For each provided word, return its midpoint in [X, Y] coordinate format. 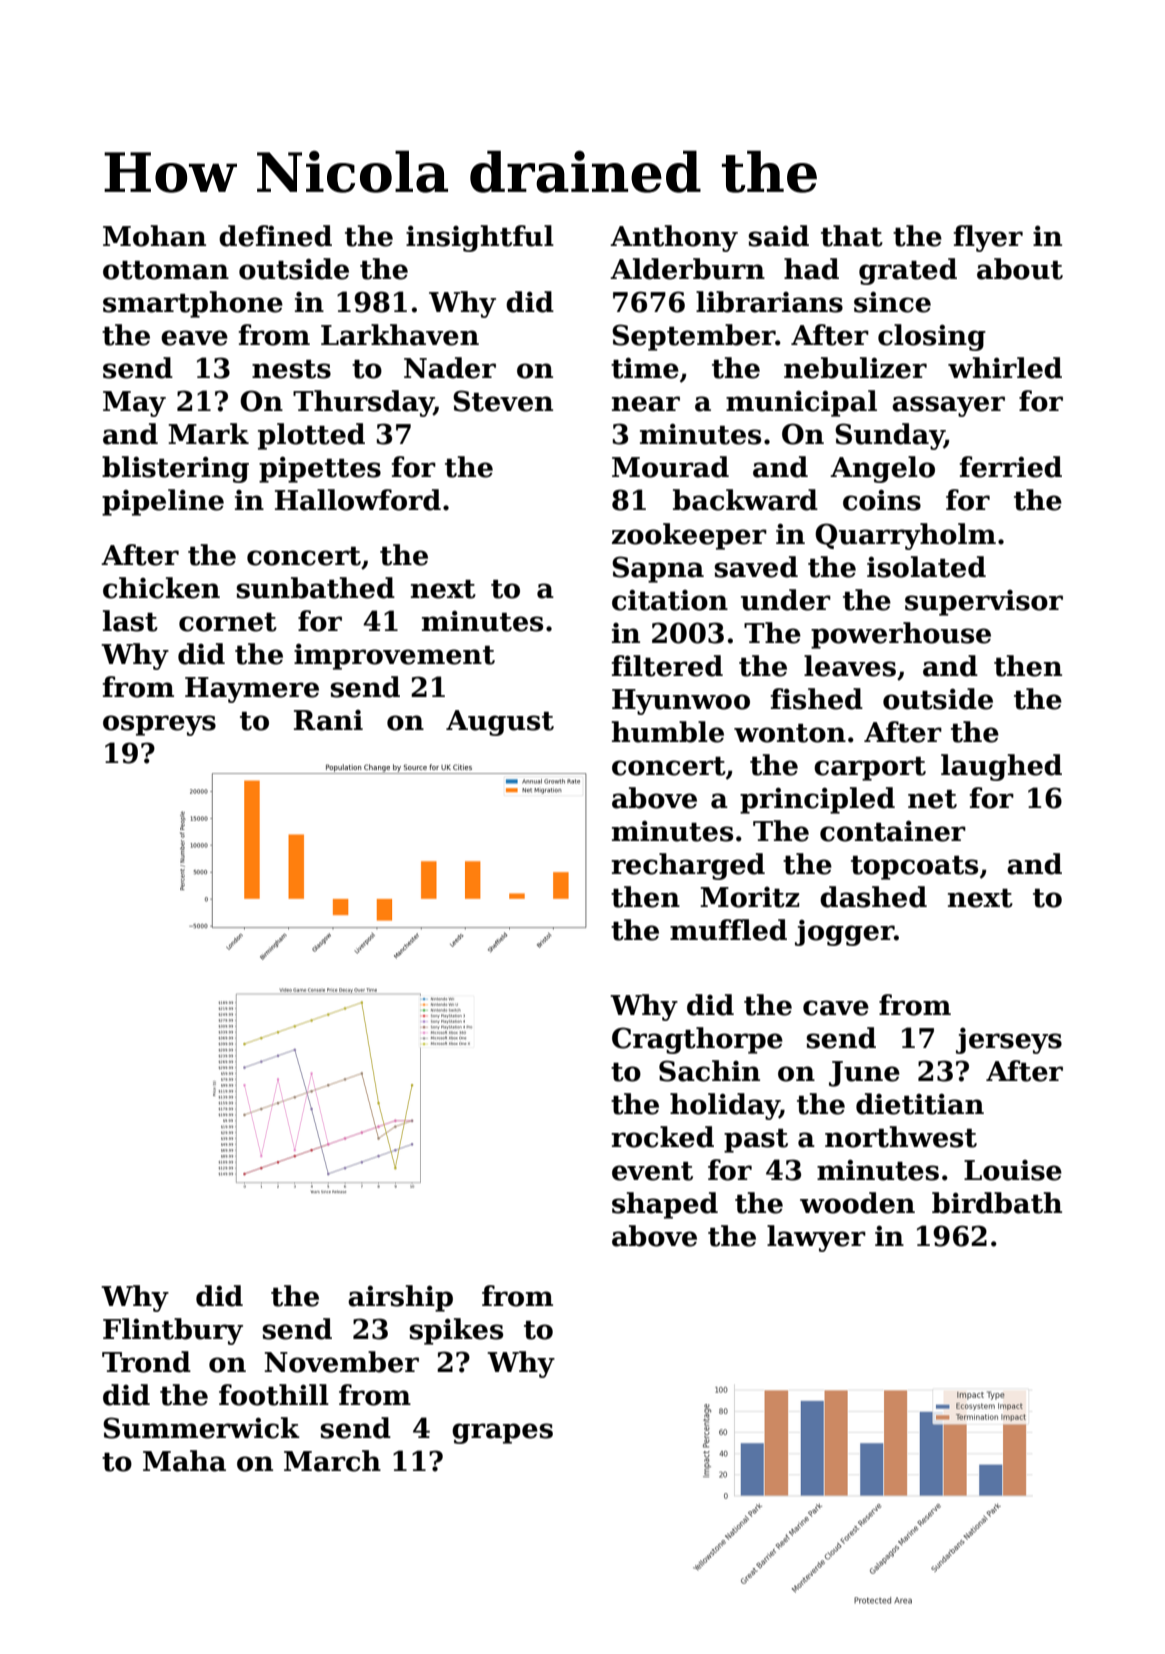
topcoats [914, 868]
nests [291, 369]
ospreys [159, 725]
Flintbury [173, 1331]
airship [400, 1298]
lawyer [816, 1238]
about [1020, 269]
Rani [328, 720]
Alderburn [687, 269]
